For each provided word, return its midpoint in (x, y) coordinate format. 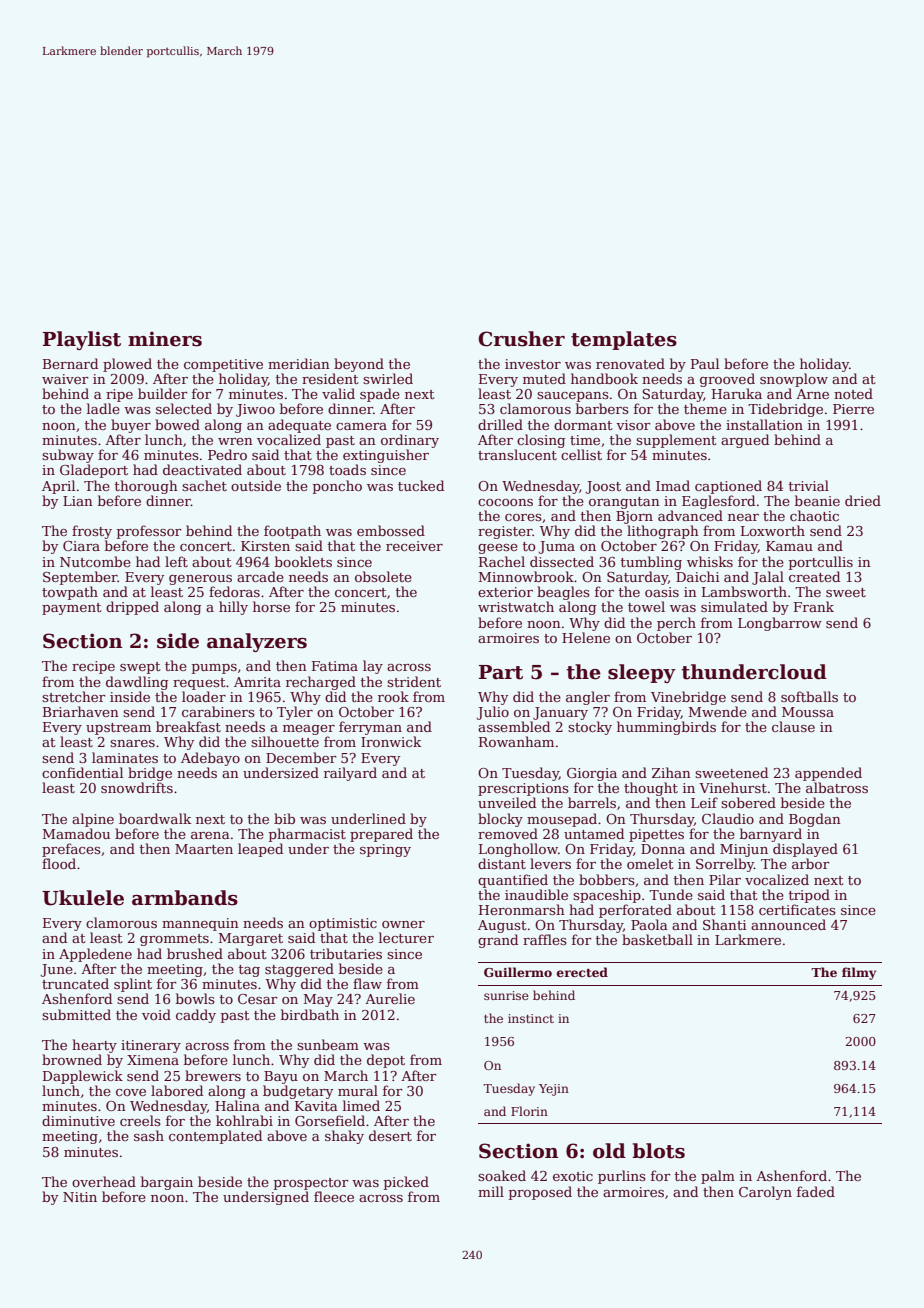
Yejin (554, 1090)
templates (624, 340)
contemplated (215, 1137)
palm (718, 1177)
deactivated (202, 469)
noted (853, 393)
